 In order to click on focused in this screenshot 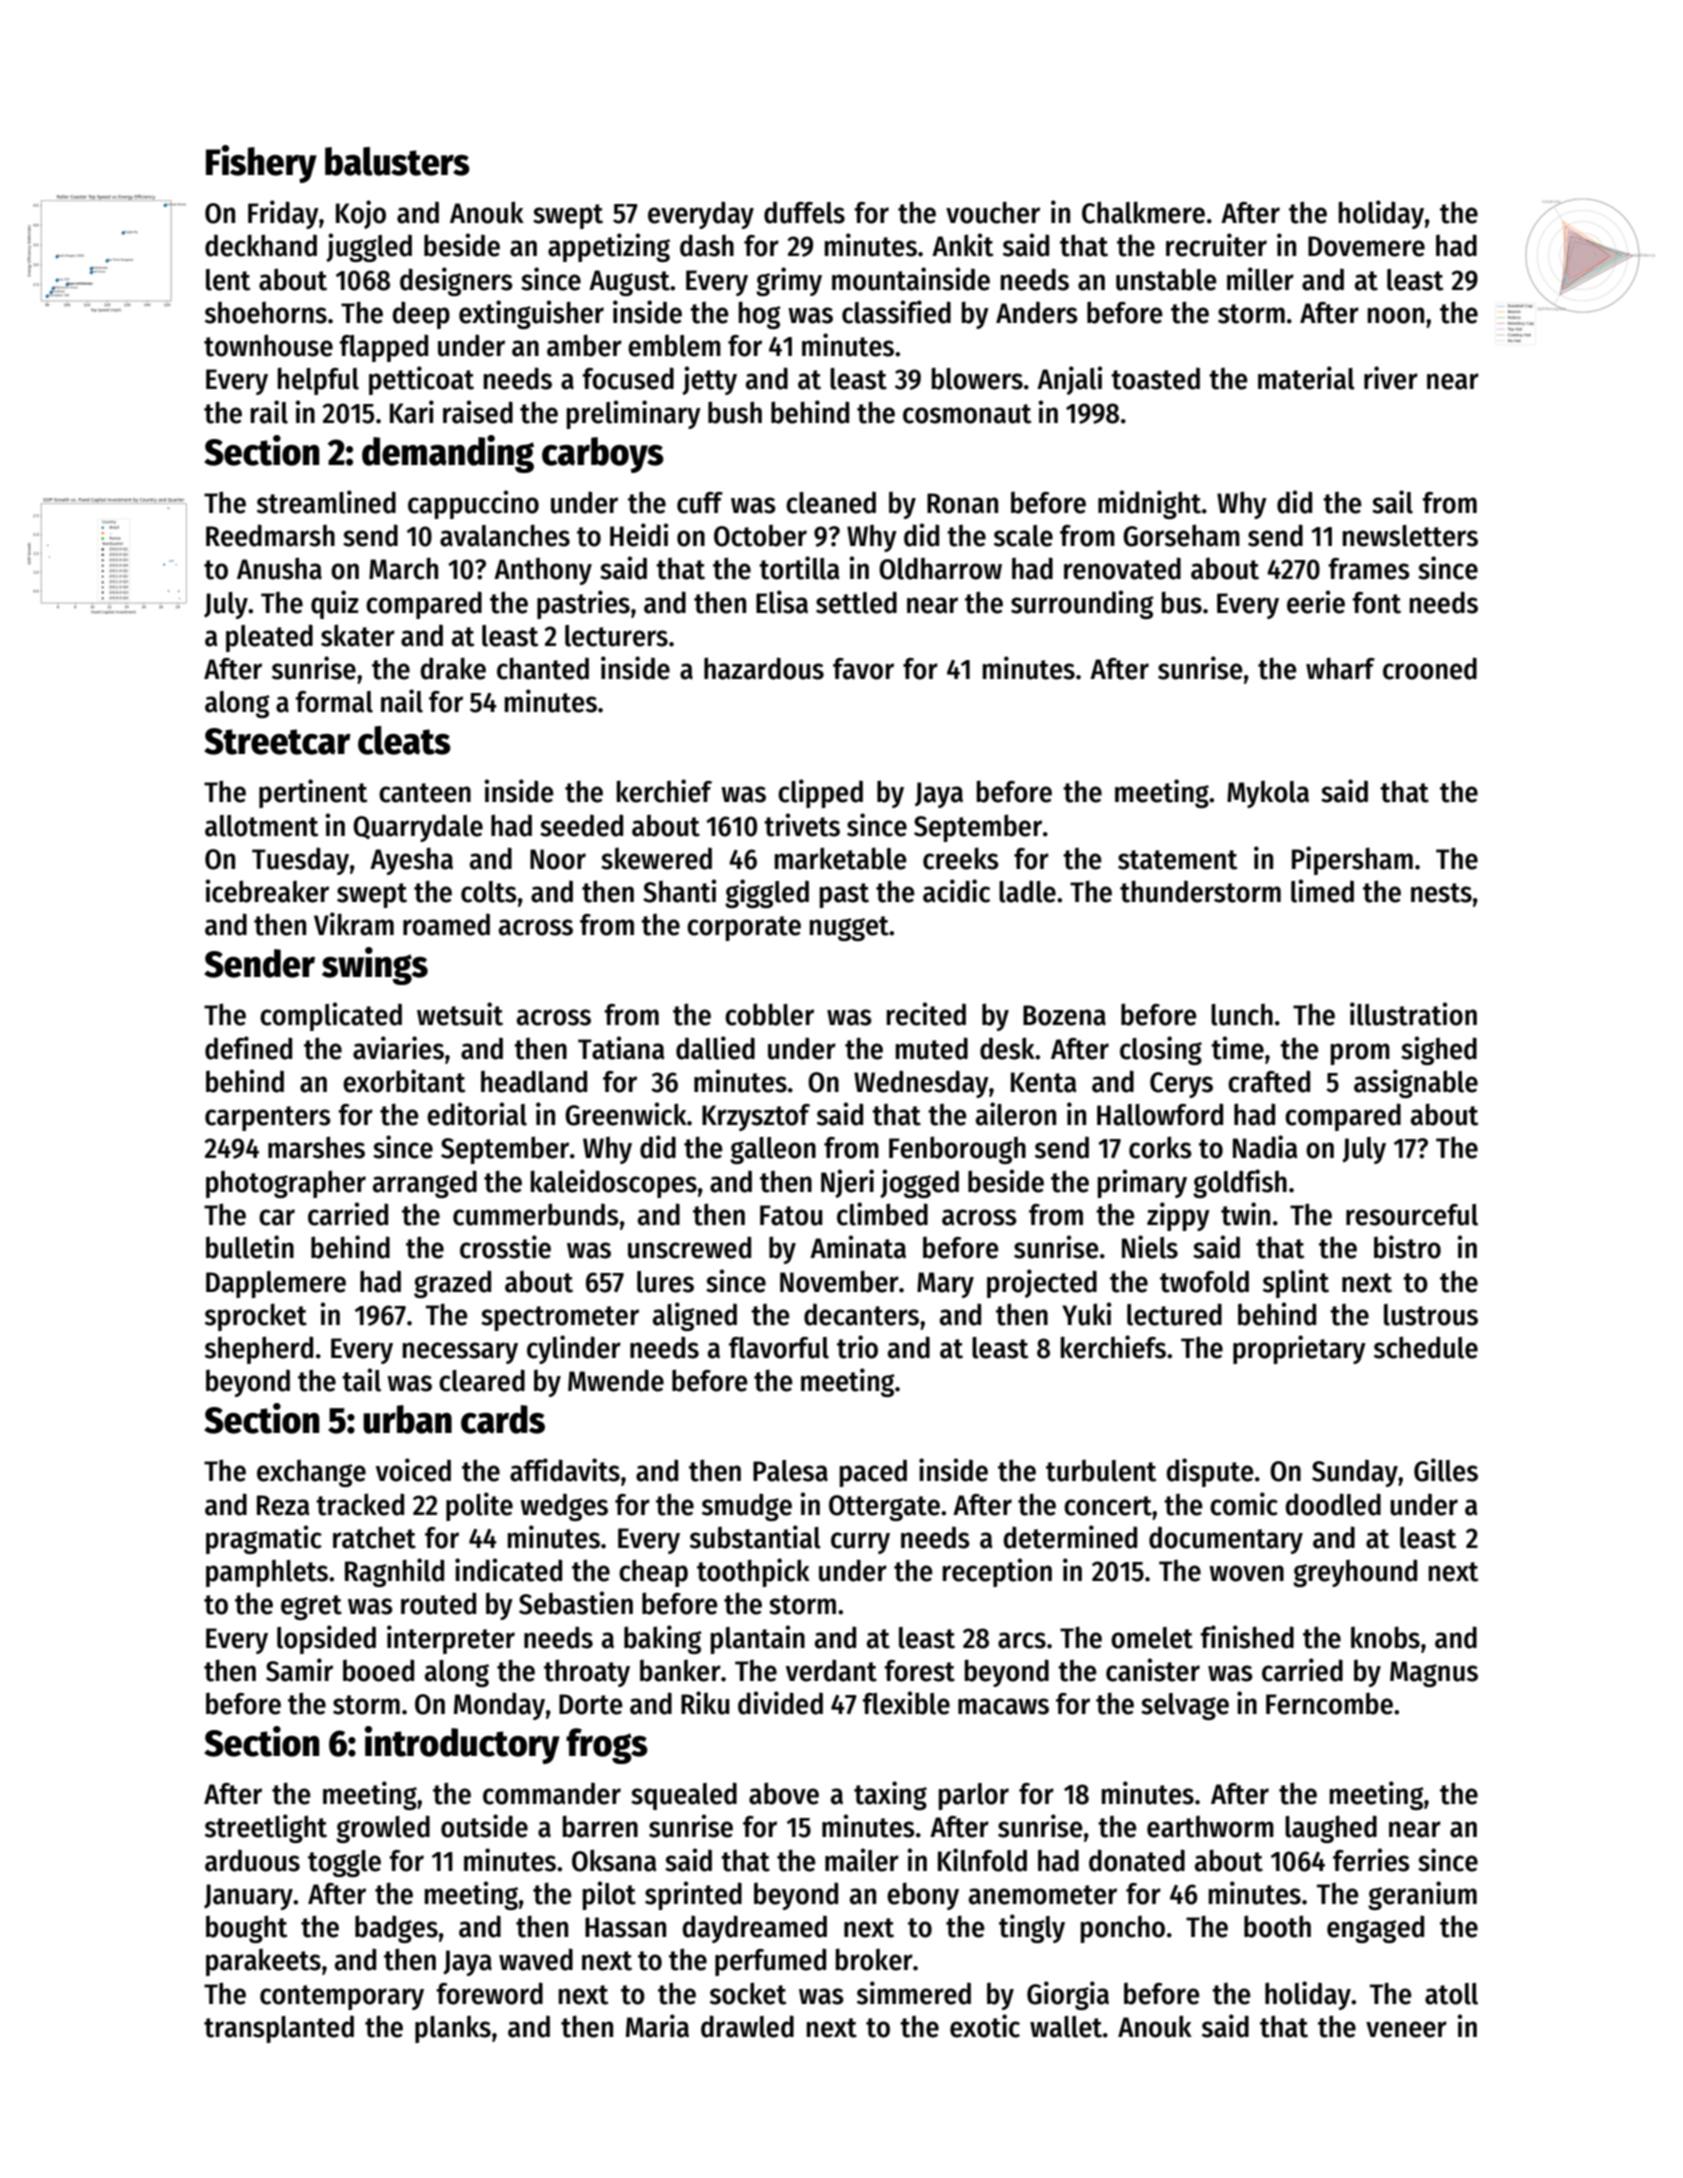, I will do `click(628, 378)`.
